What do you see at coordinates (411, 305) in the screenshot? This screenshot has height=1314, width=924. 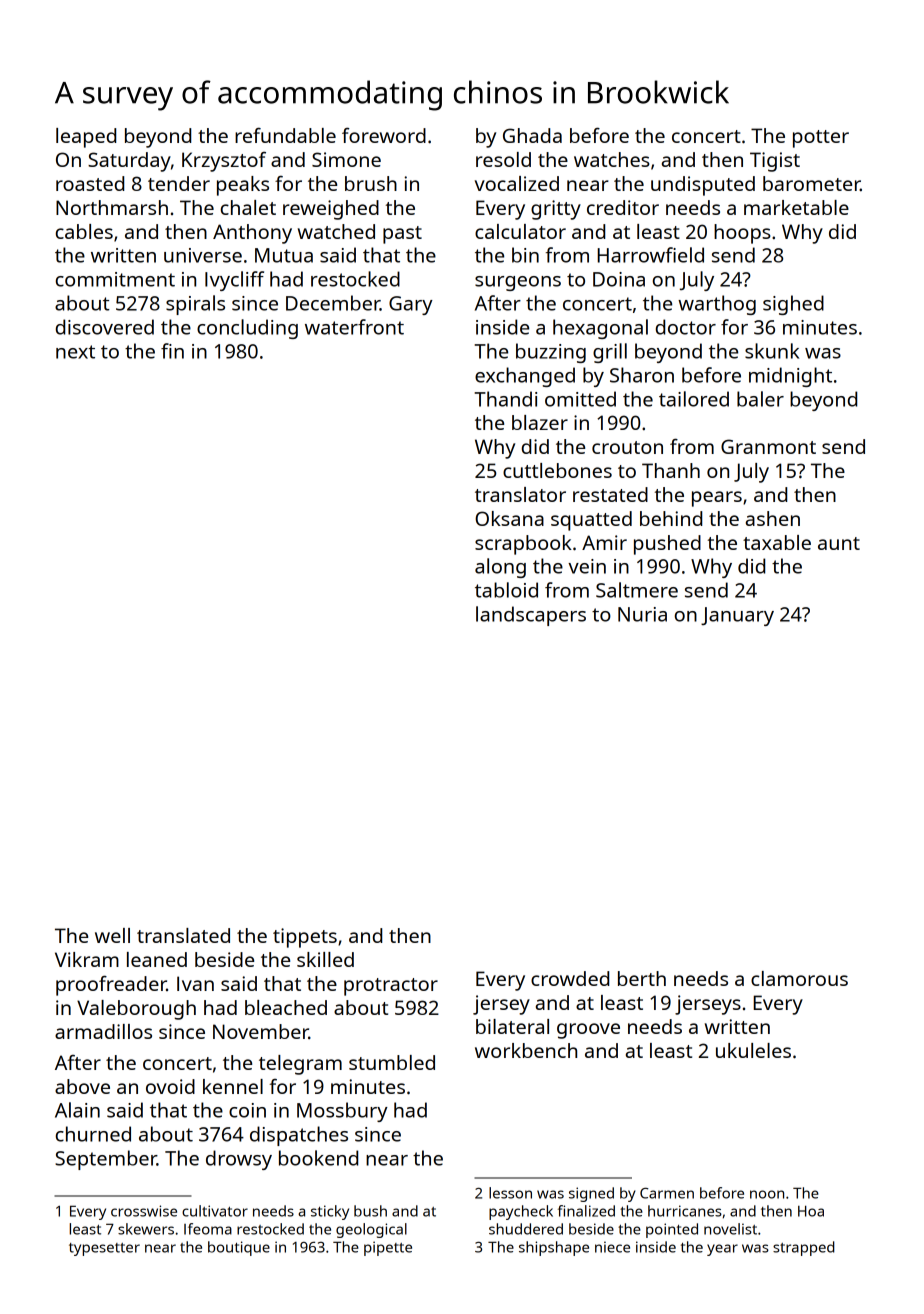 I see `Gary` at bounding box center [411, 305].
